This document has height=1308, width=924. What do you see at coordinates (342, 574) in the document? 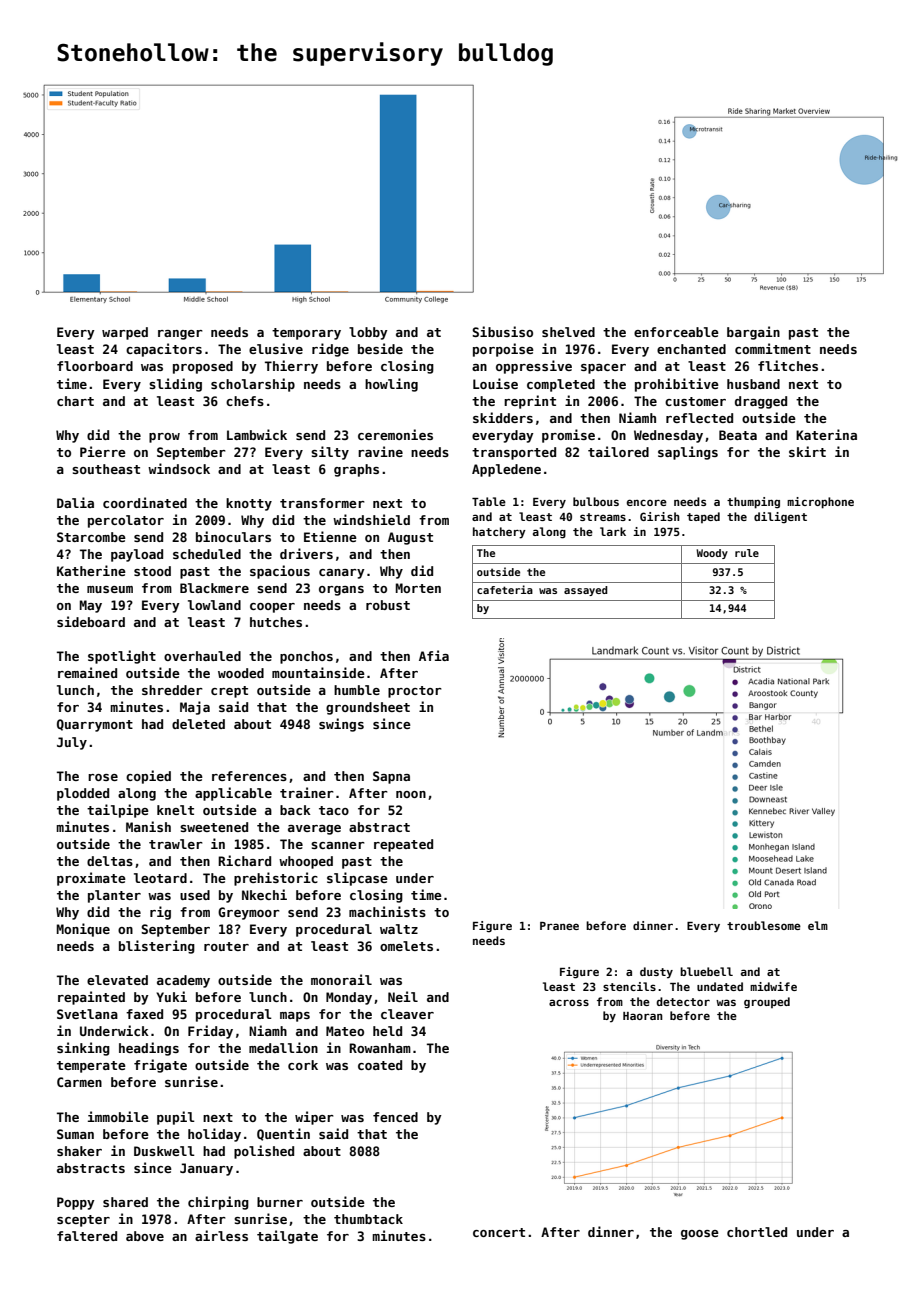
I see `canary` at bounding box center [342, 574].
